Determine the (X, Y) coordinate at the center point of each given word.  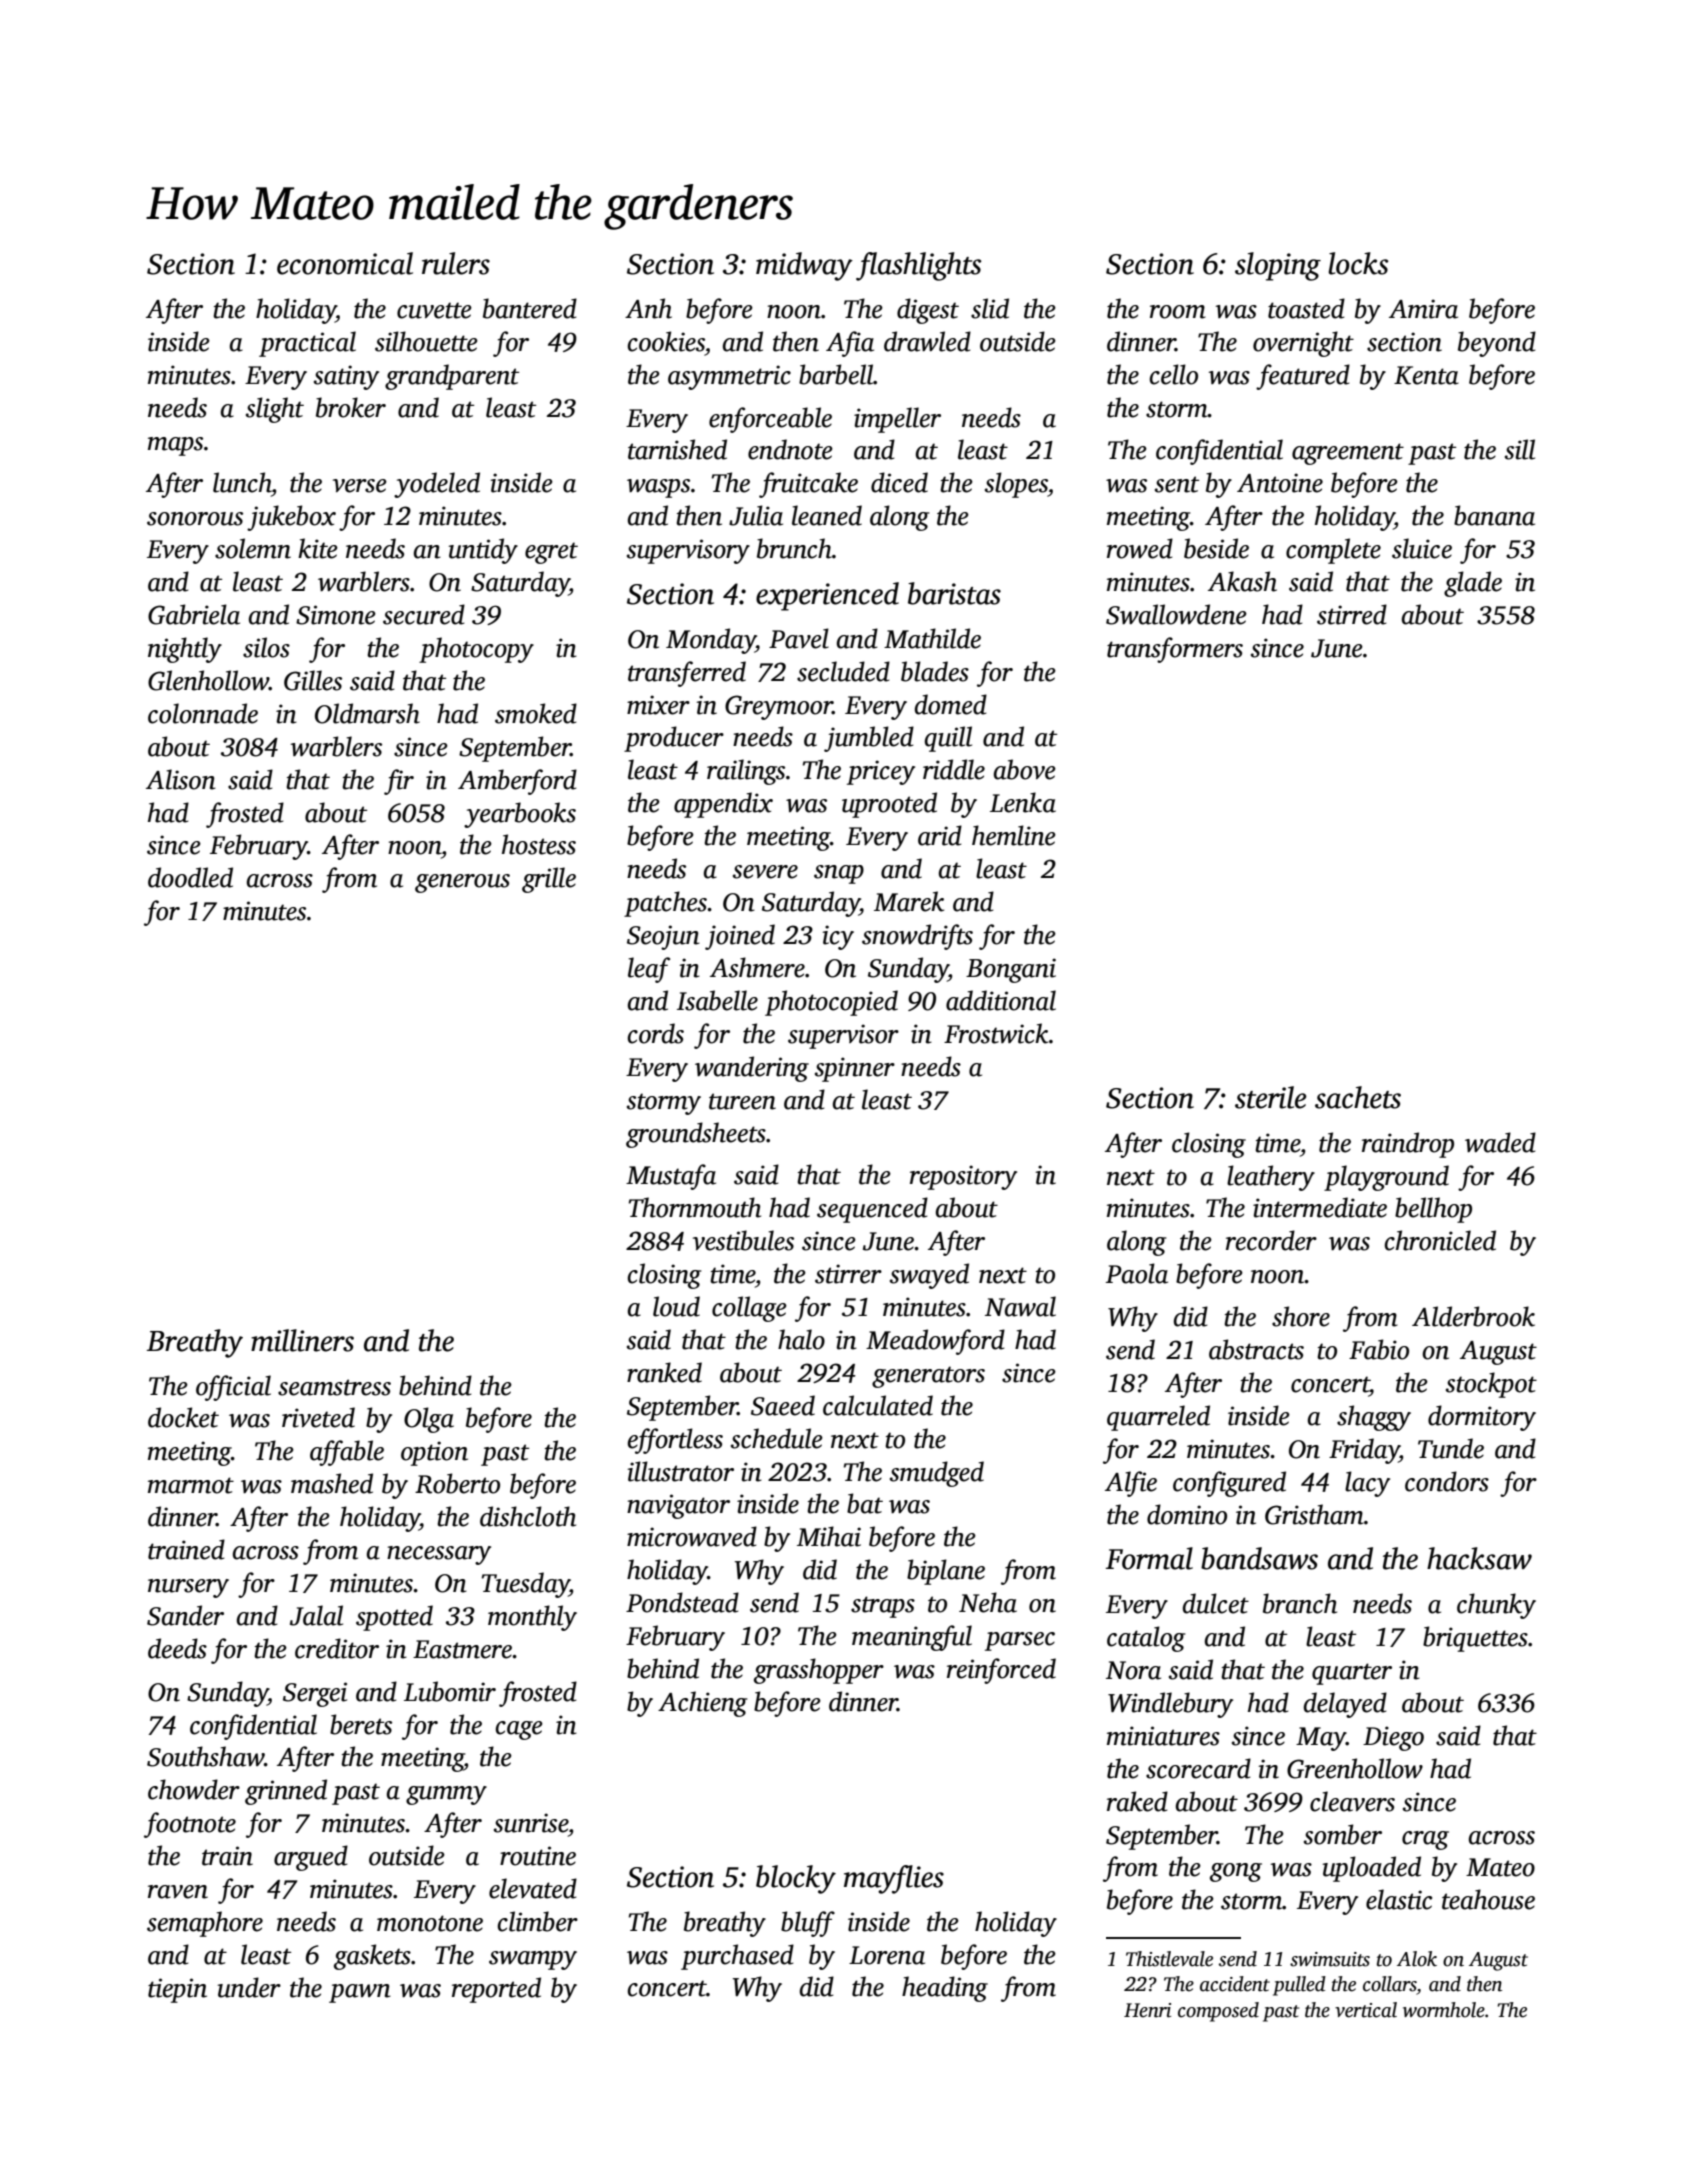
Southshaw (205, 1756)
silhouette (426, 341)
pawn (360, 1993)
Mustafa (671, 1177)
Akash (1242, 581)
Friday (1364, 1451)
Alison (181, 779)
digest (928, 311)
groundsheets (696, 1135)
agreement (1348, 454)
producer (674, 739)
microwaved (692, 1536)
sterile (1271, 1097)
